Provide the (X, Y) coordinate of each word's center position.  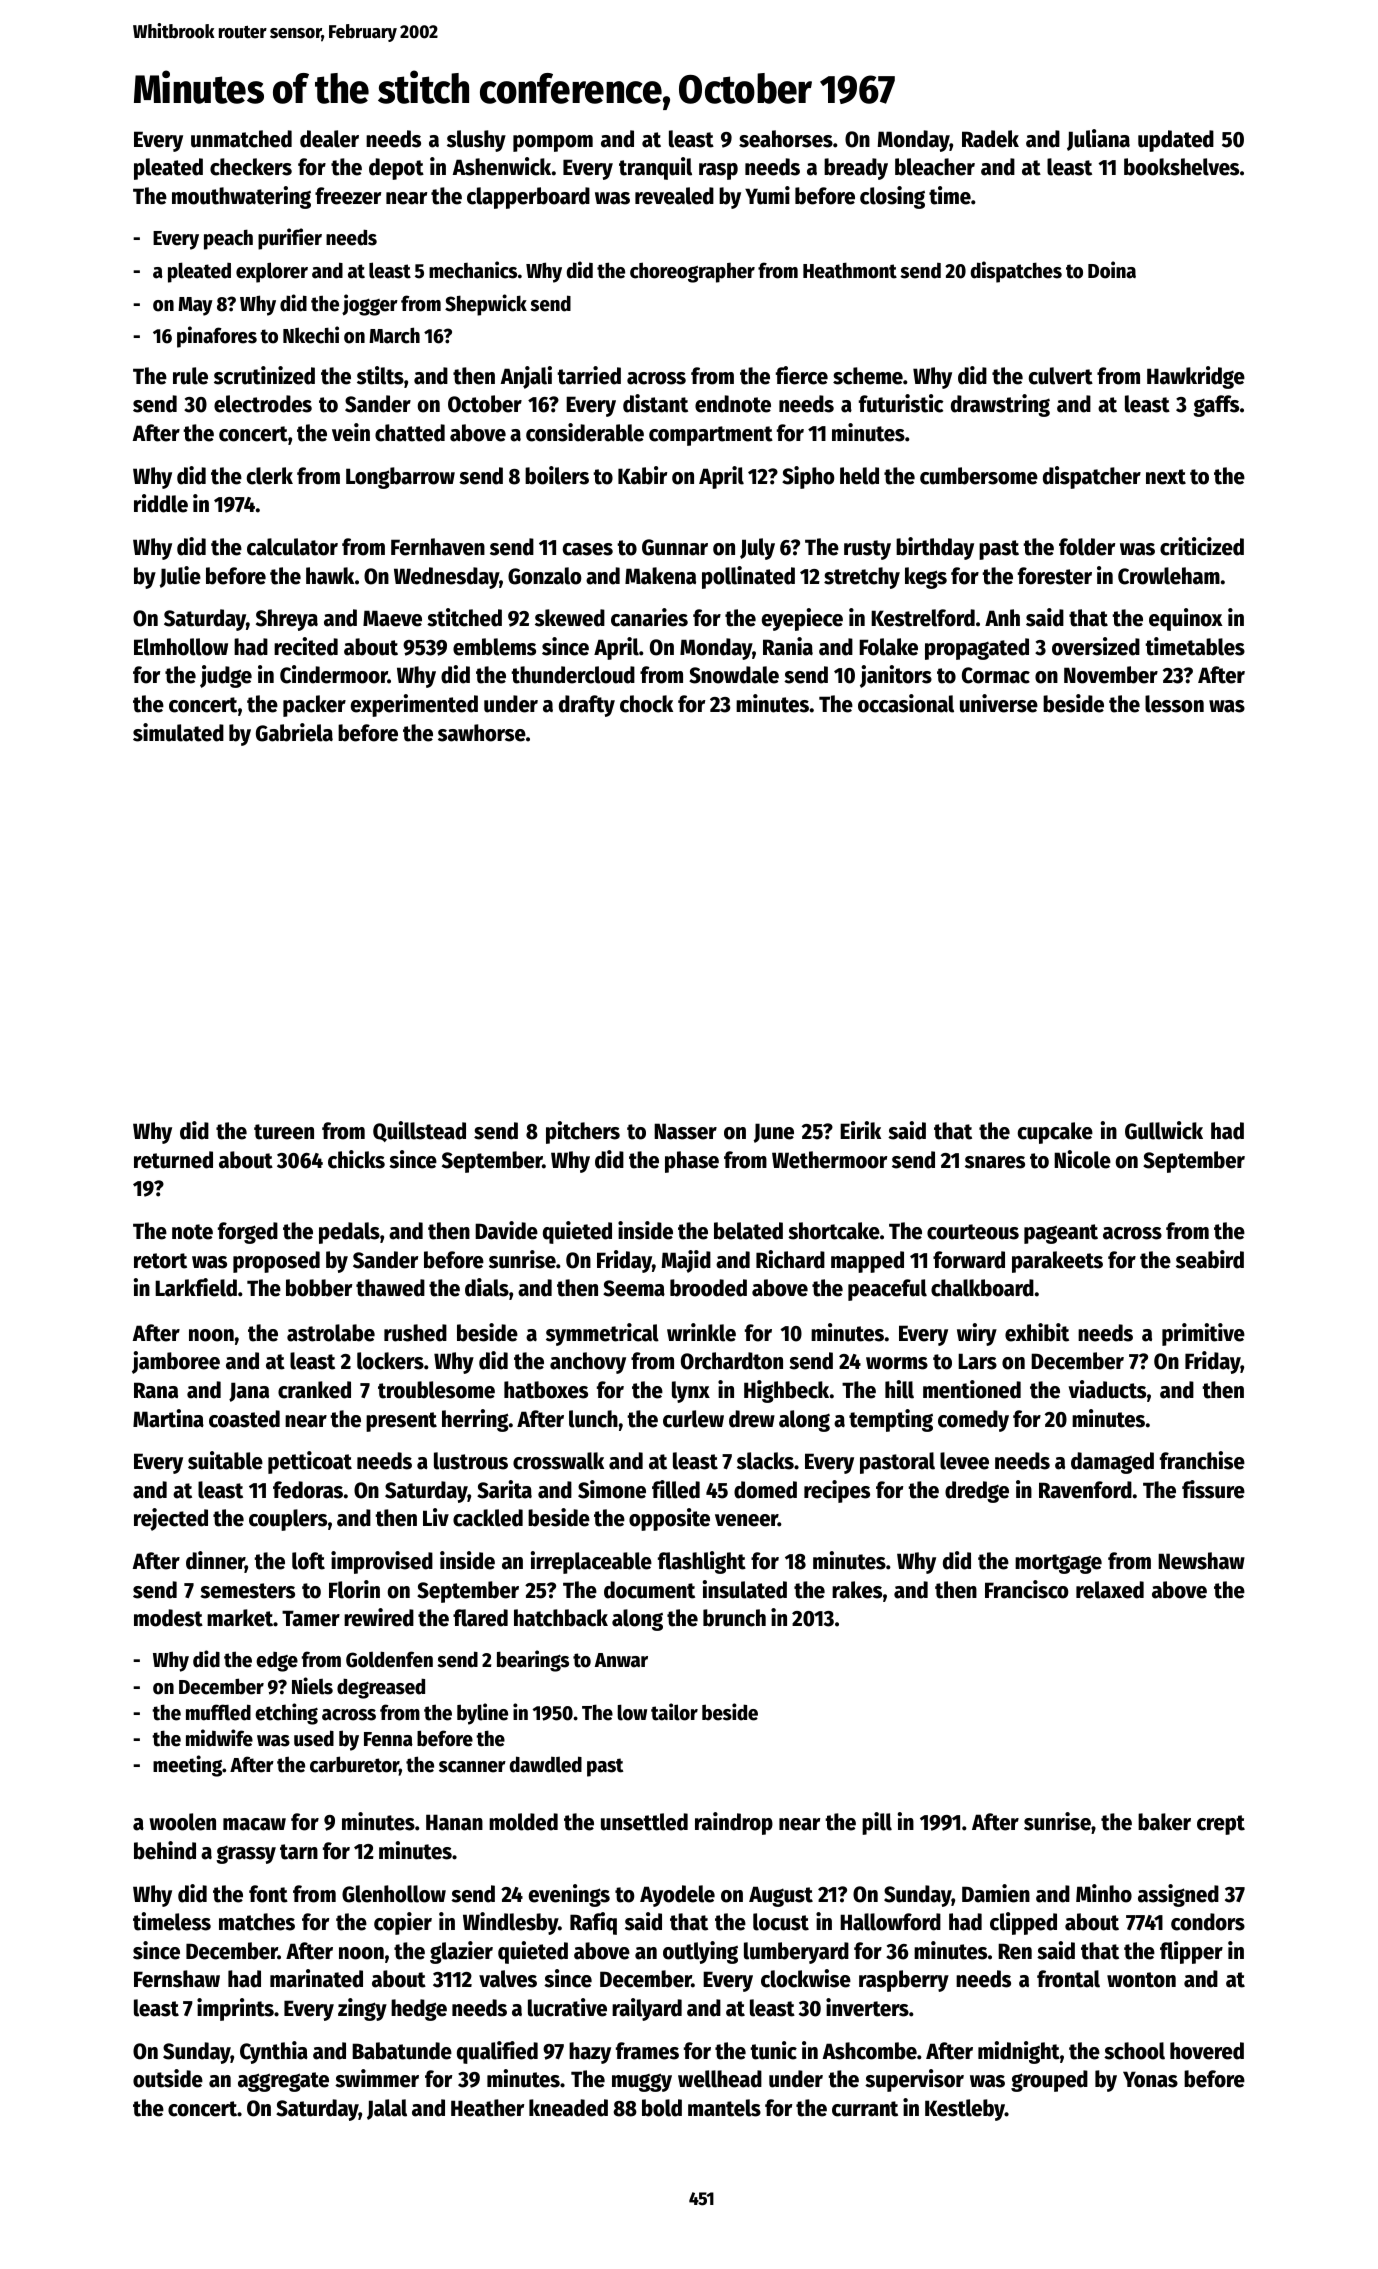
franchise (1202, 1460)
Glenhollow (394, 1894)
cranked (314, 1390)
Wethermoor (829, 1160)
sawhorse (482, 733)
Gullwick (1164, 1130)
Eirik (860, 1130)
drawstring (1000, 405)
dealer (329, 139)
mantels (724, 2108)
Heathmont (850, 270)
